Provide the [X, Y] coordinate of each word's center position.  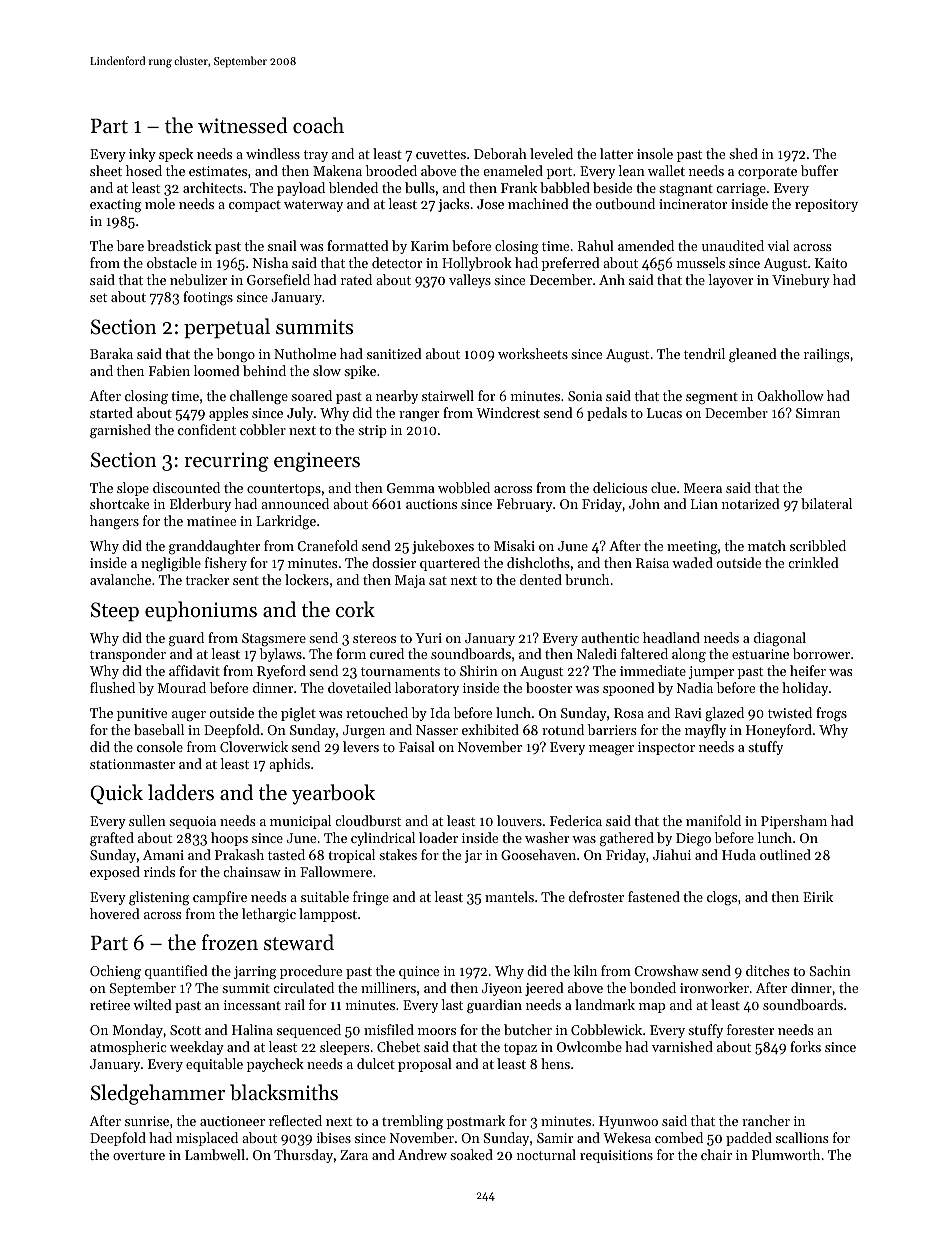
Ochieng [115, 972]
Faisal [417, 746]
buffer [819, 170]
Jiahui [672, 854]
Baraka [111, 353]
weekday [197, 1048]
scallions [802, 1137]
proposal [425, 1065]
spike [360, 372]
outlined [785, 854]
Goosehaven [538, 854]
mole [160, 203]
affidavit [194, 670]
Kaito [831, 263]
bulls [420, 187]
